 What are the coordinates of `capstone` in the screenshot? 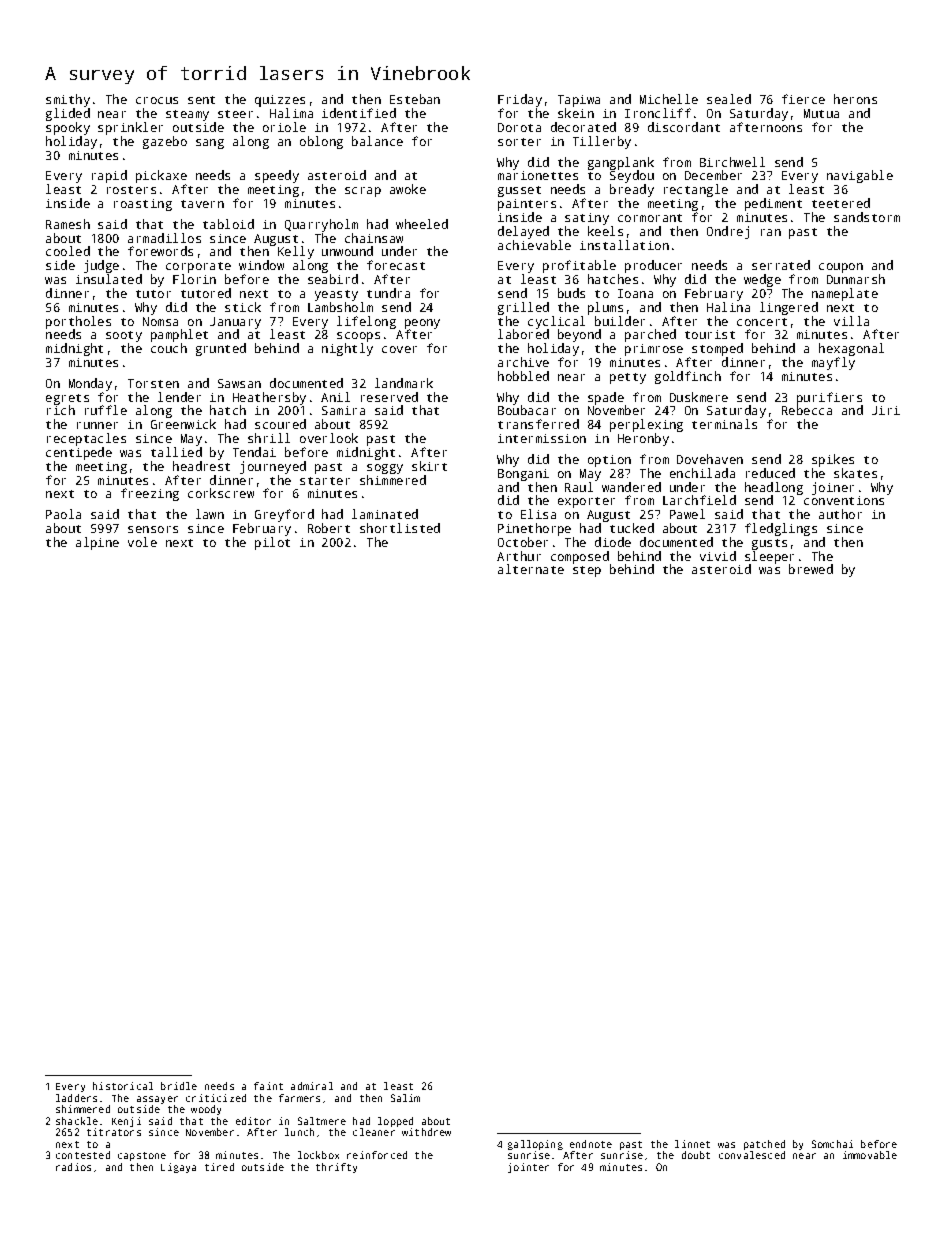 It's located at (142, 1156).
